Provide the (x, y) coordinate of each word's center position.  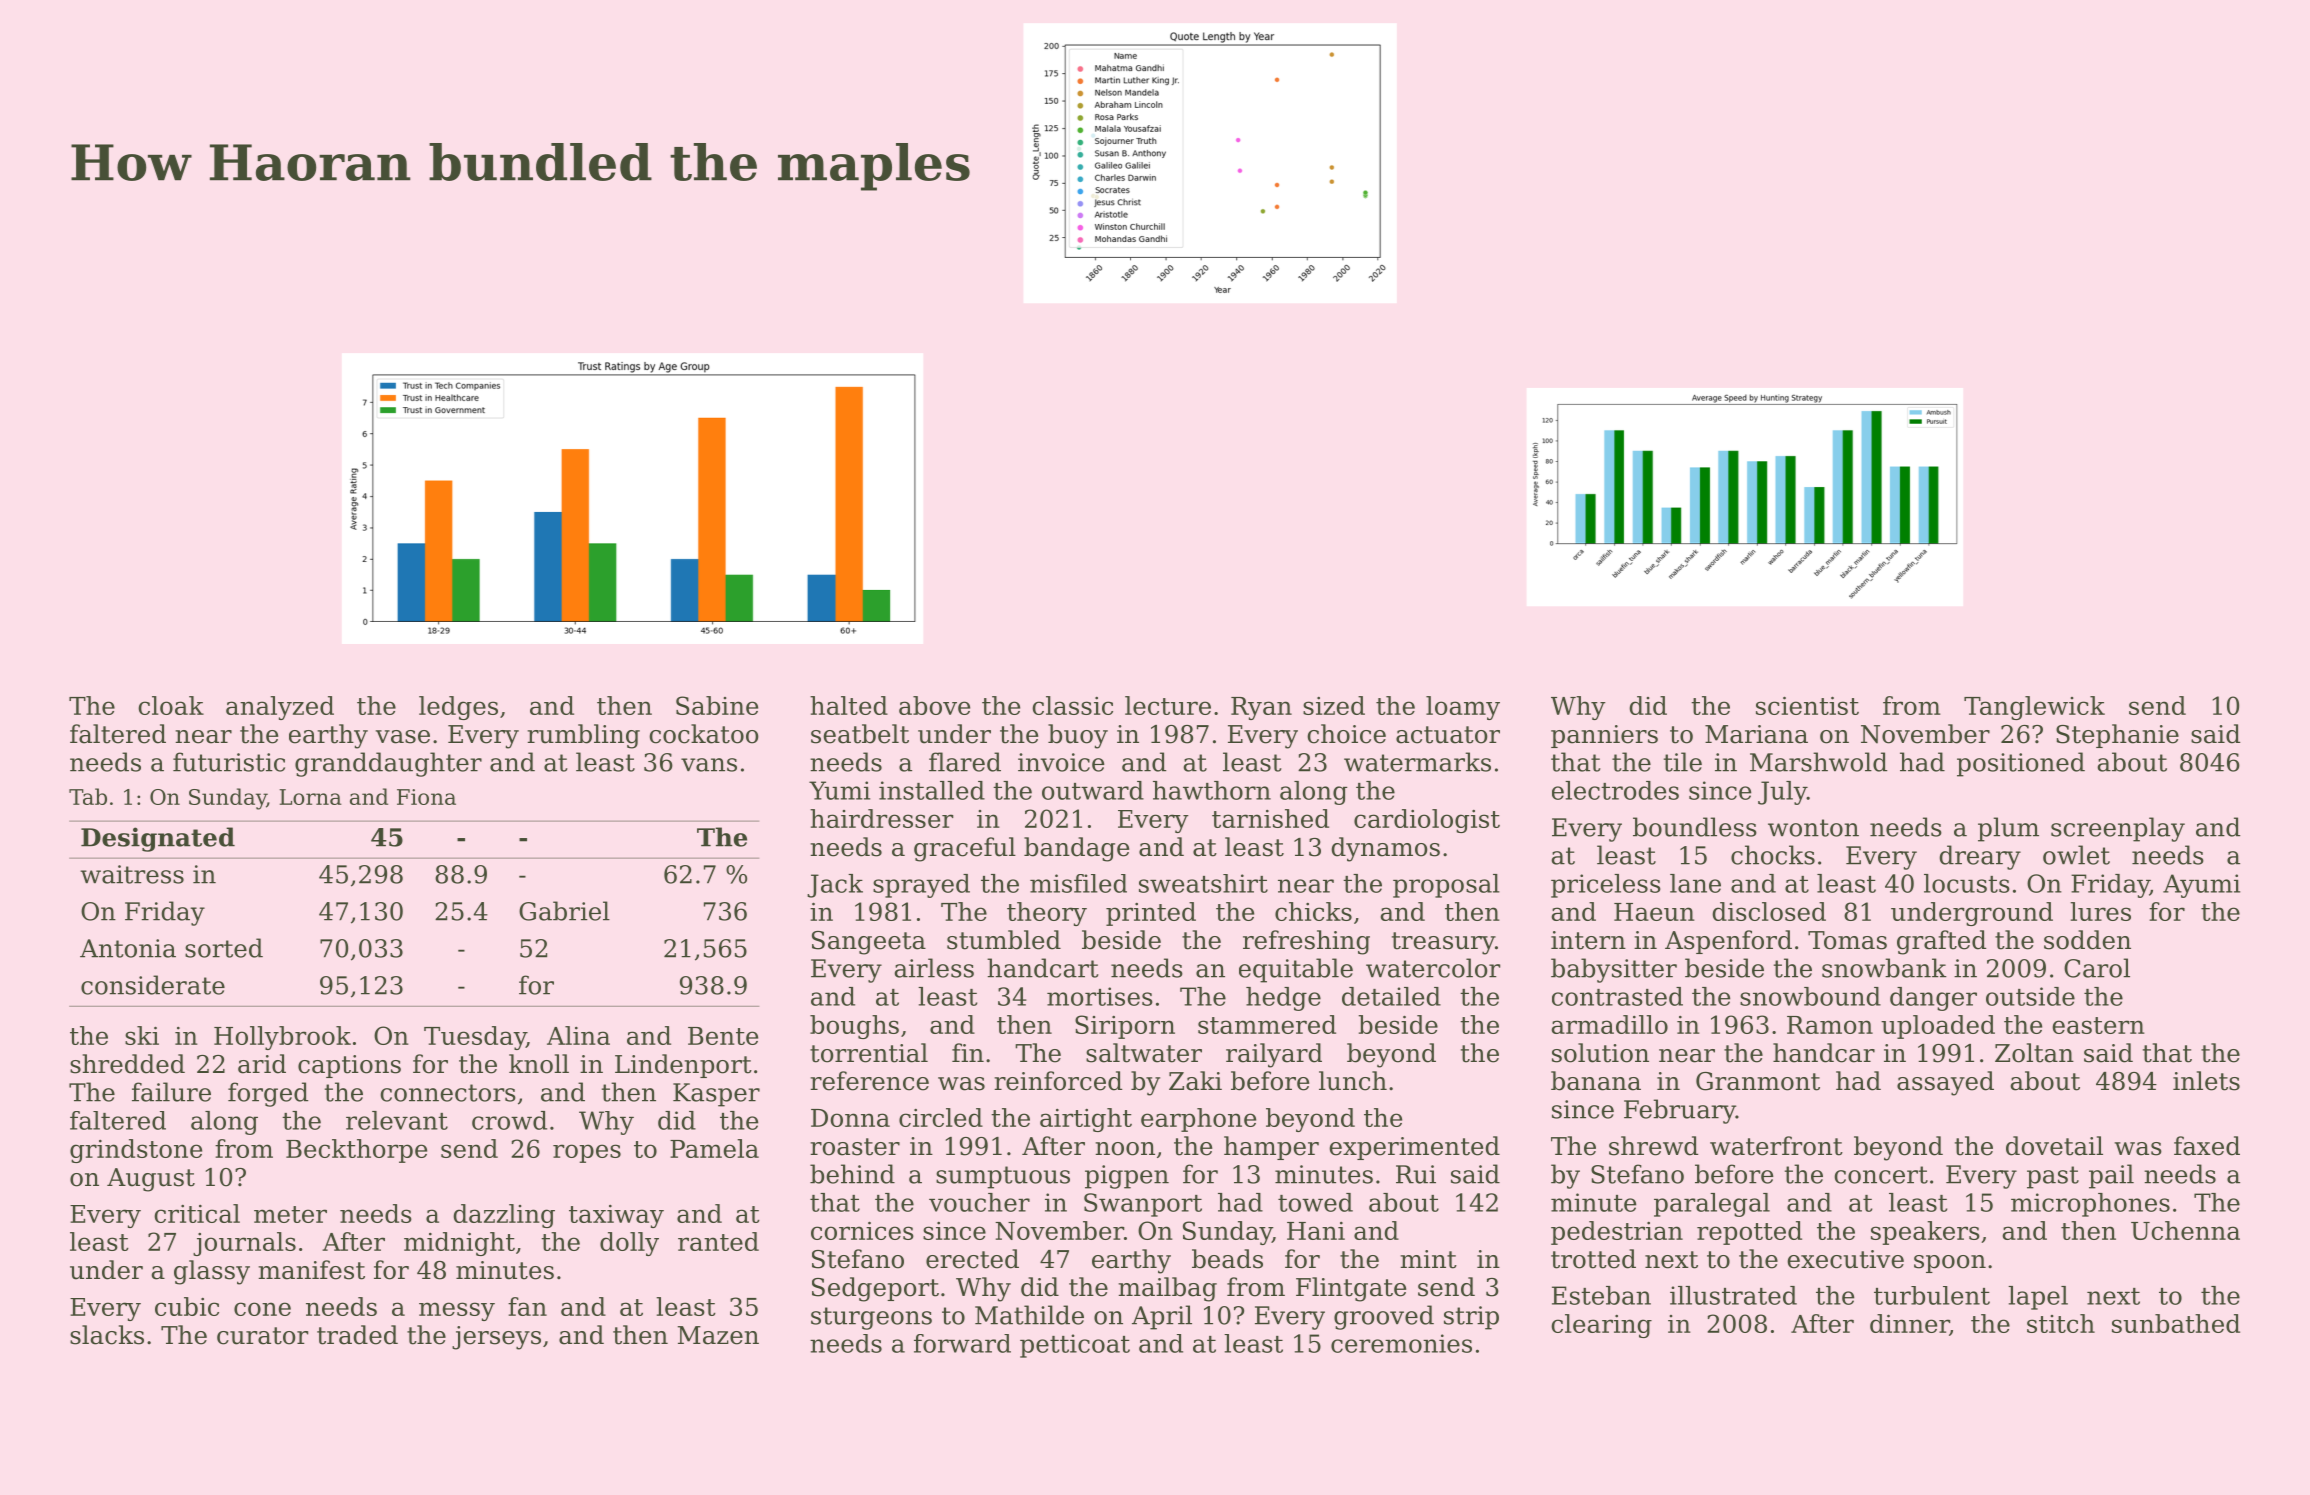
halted (849, 705)
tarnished (1270, 818)
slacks (107, 1335)
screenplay (2118, 829)
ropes (587, 1153)
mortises (1100, 996)
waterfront (1776, 1146)
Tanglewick (2034, 708)
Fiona (426, 797)
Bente (723, 1036)
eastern (2098, 1025)
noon (1125, 1149)
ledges (458, 708)
